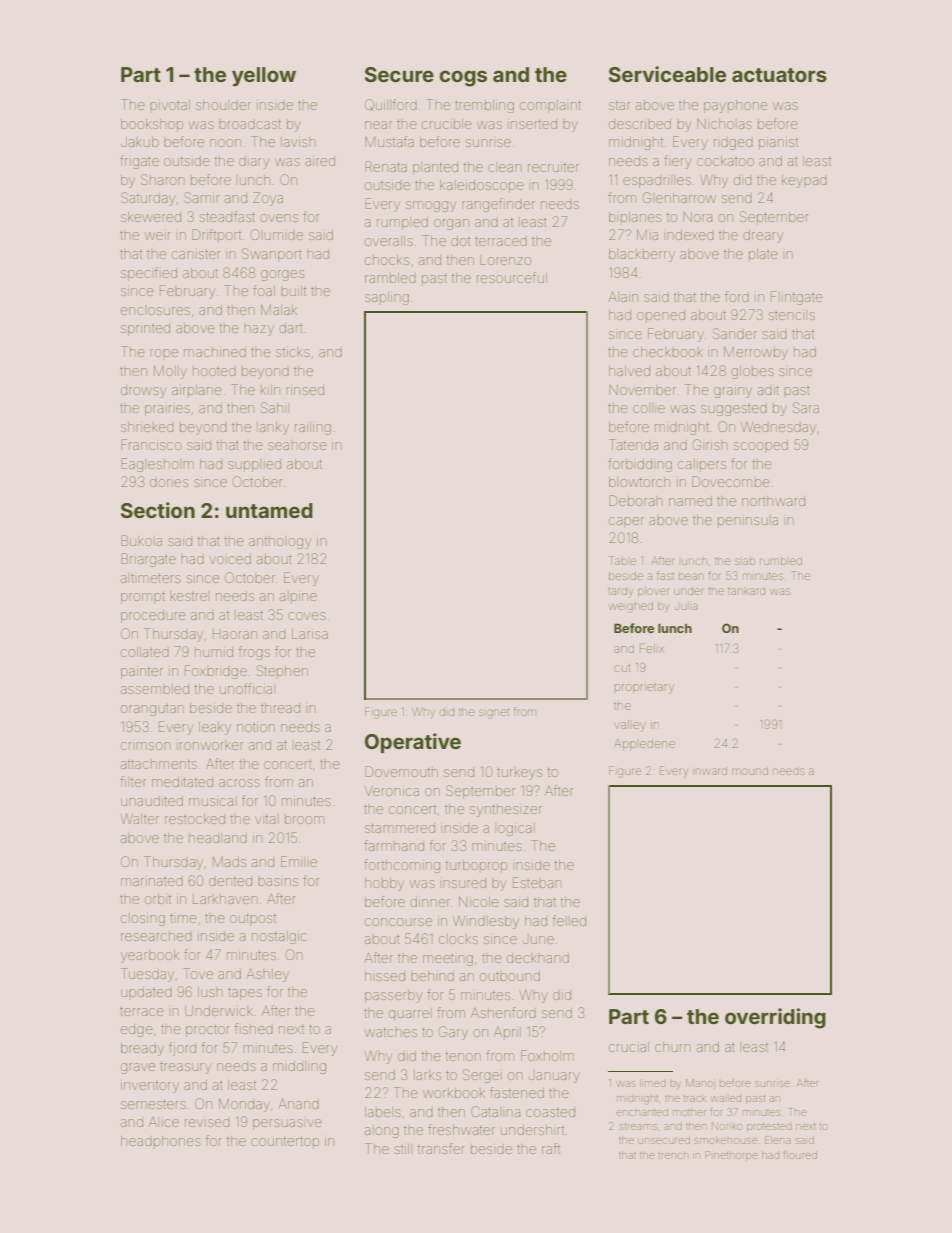 The width and height of the screenshot is (952, 1233). I want to click on Serviceable, so click(667, 74).
